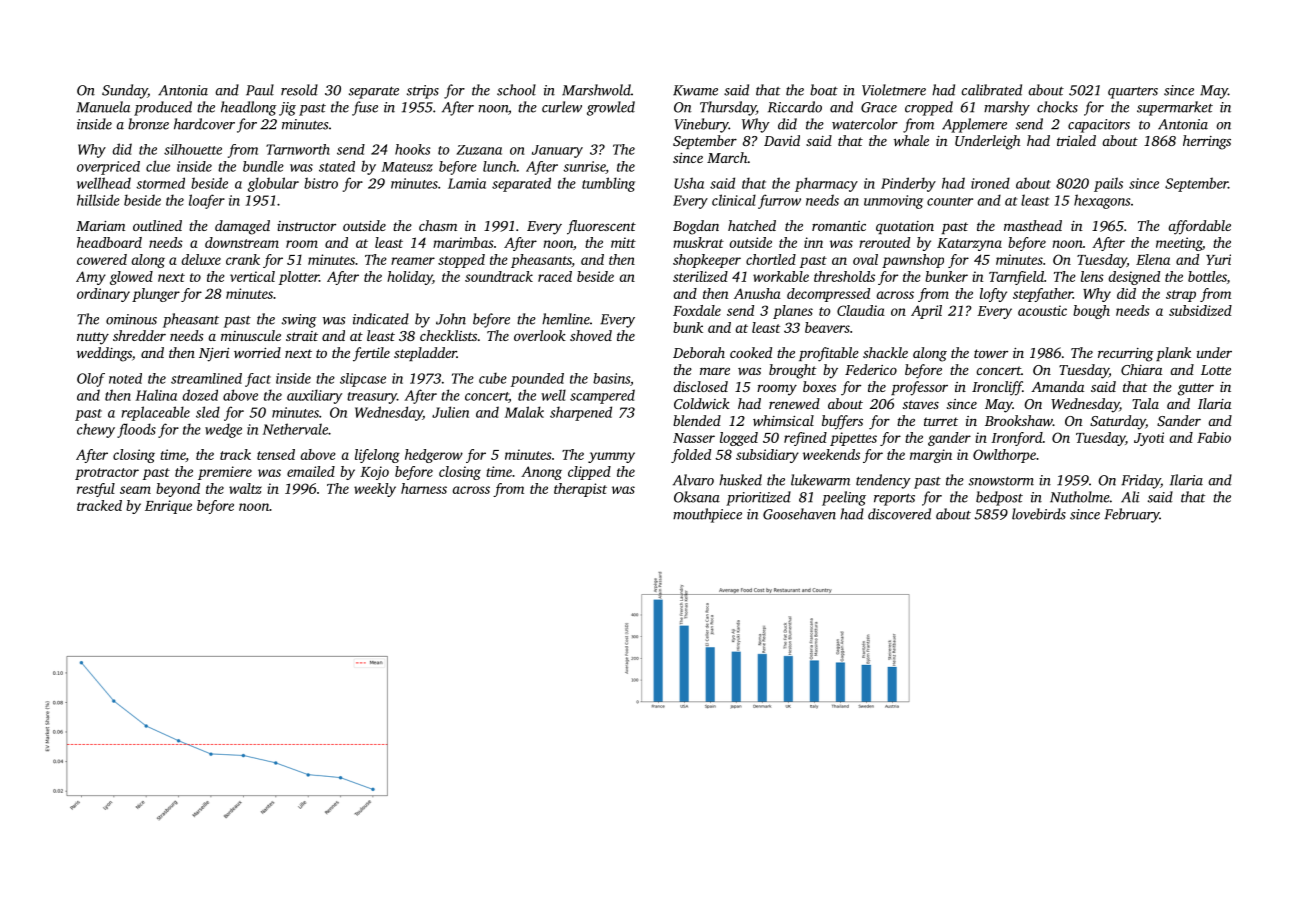 This screenshot has width=1308, height=924. Describe the element at coordinates (931, 456) in the screenshot. I see `margin` at that location.
